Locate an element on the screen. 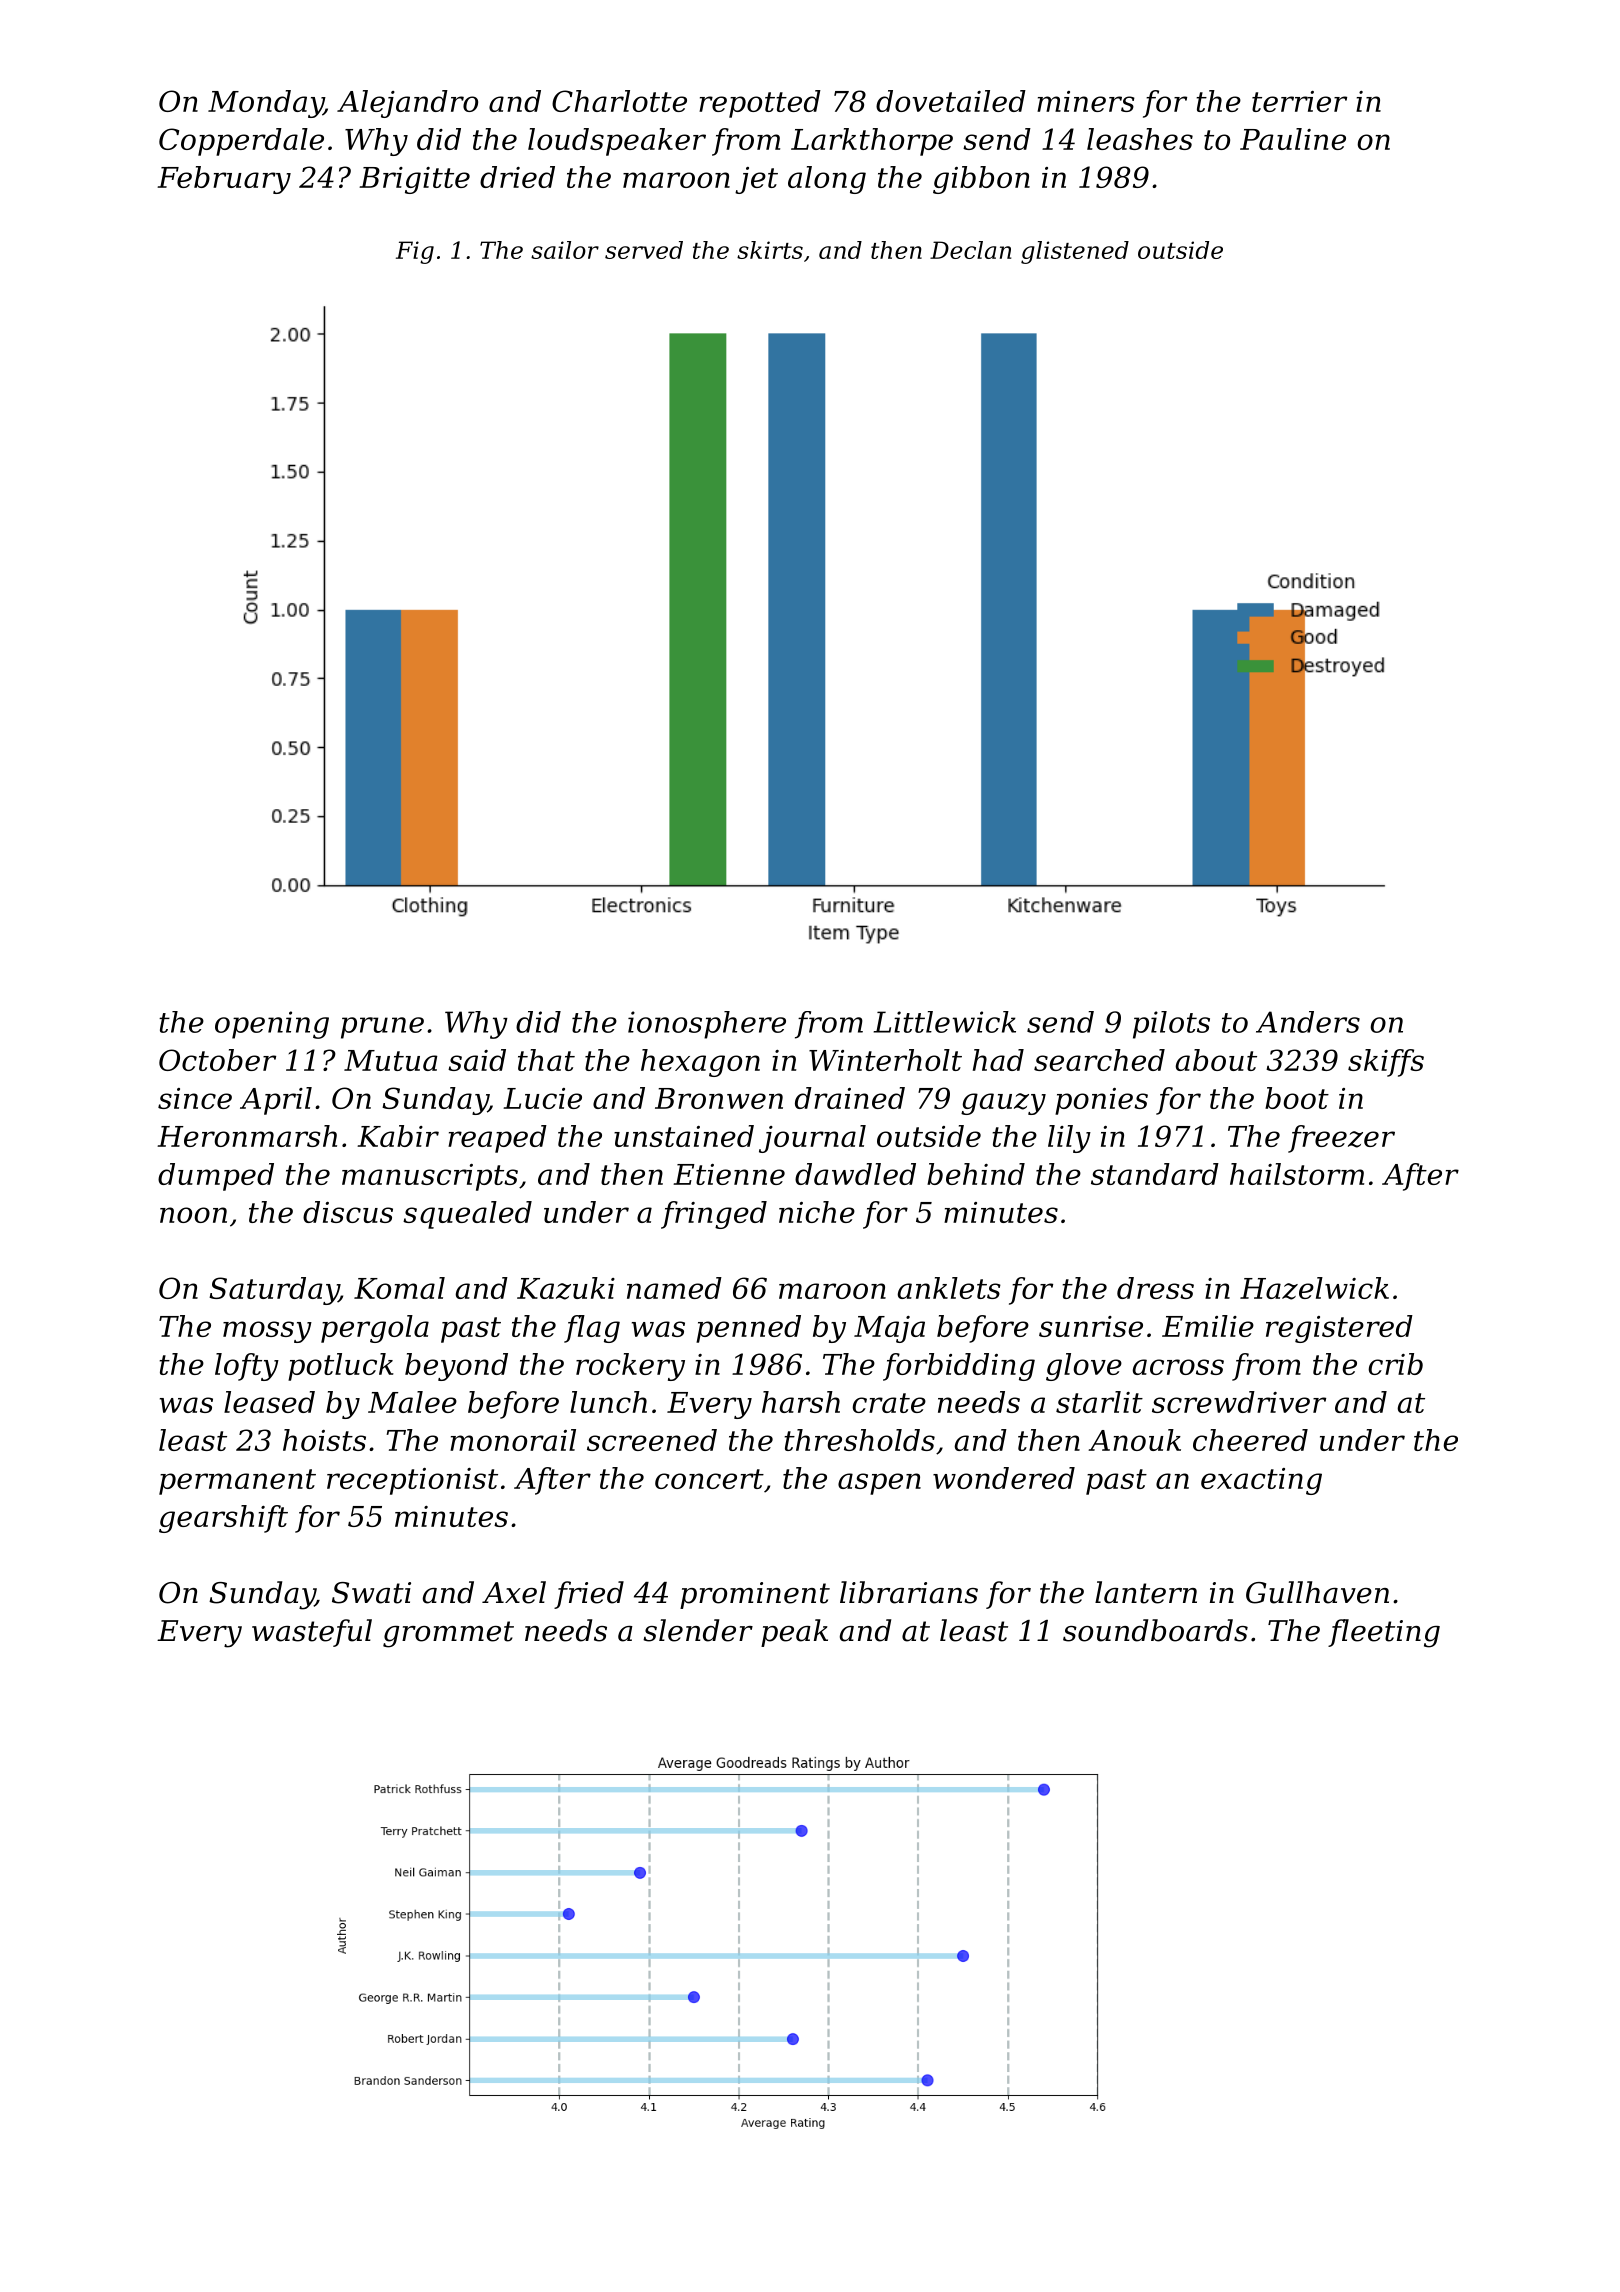 This screenshot has height=2292, width=1620. crib is located at coordinates (1395, 1364).
